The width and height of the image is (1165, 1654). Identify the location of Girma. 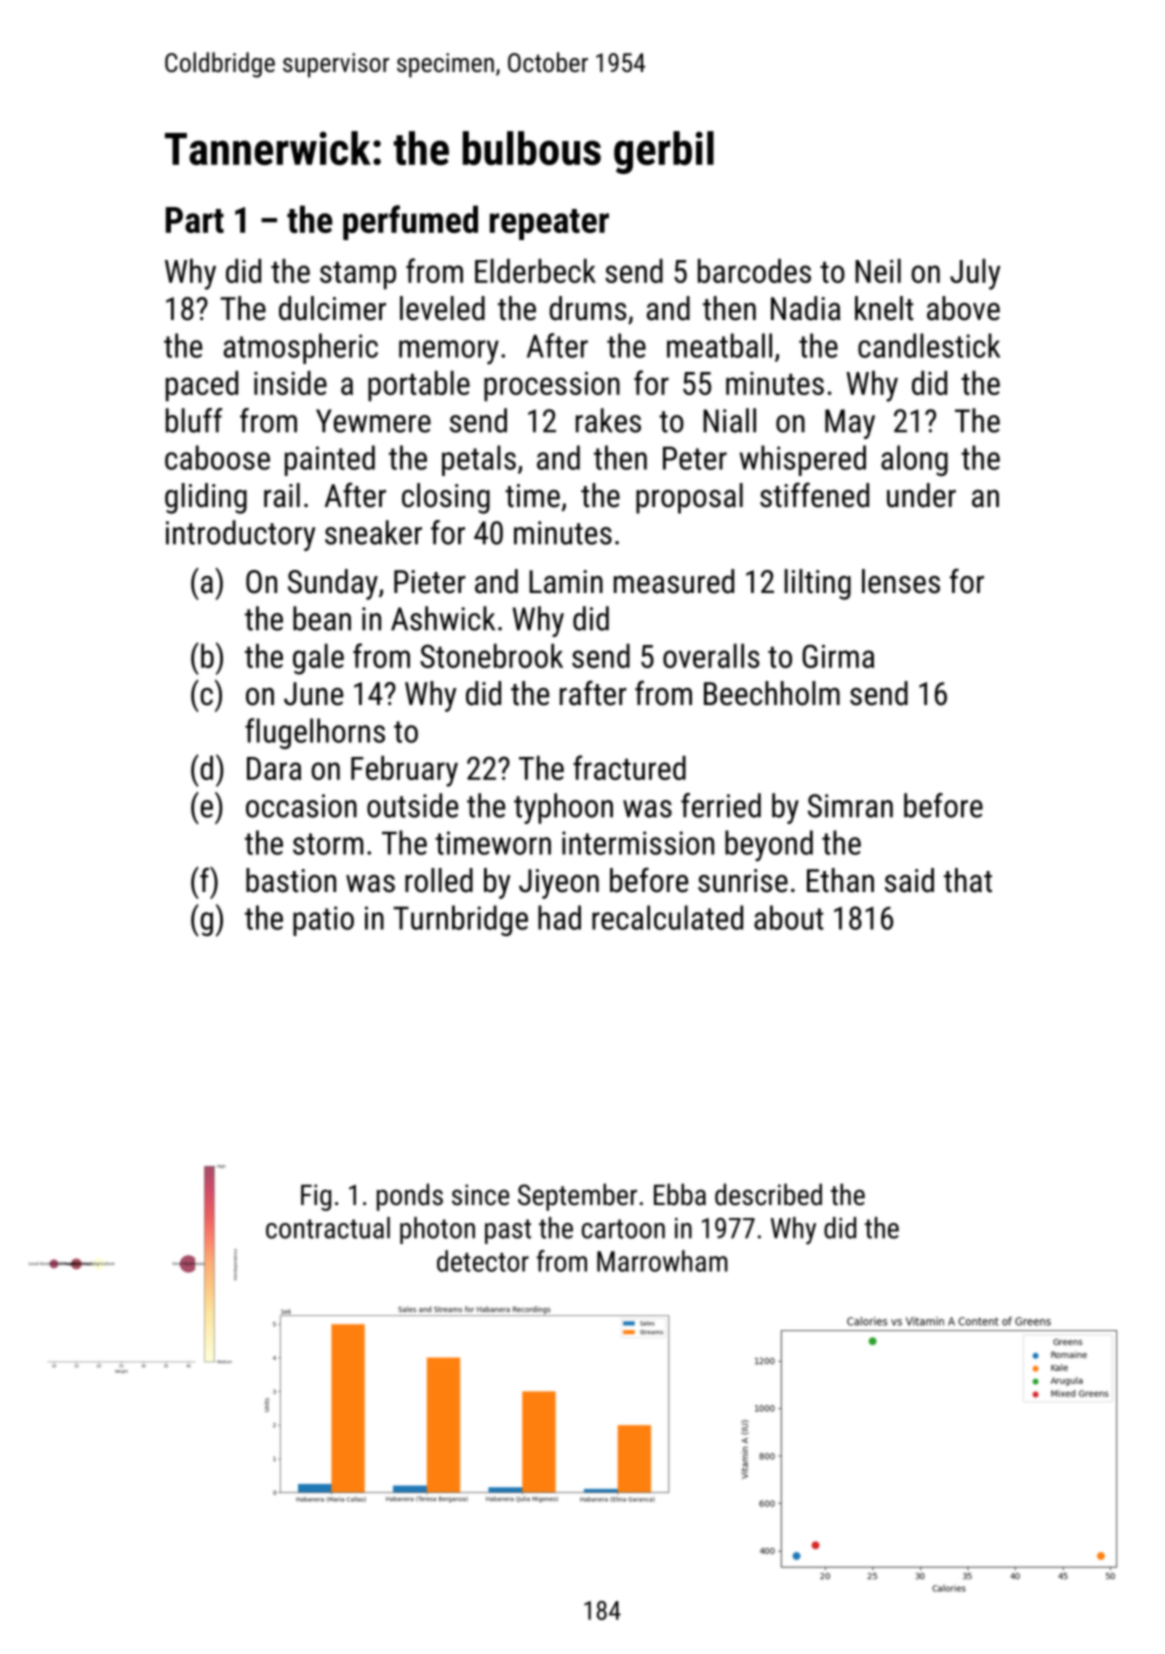
(838, 656).
